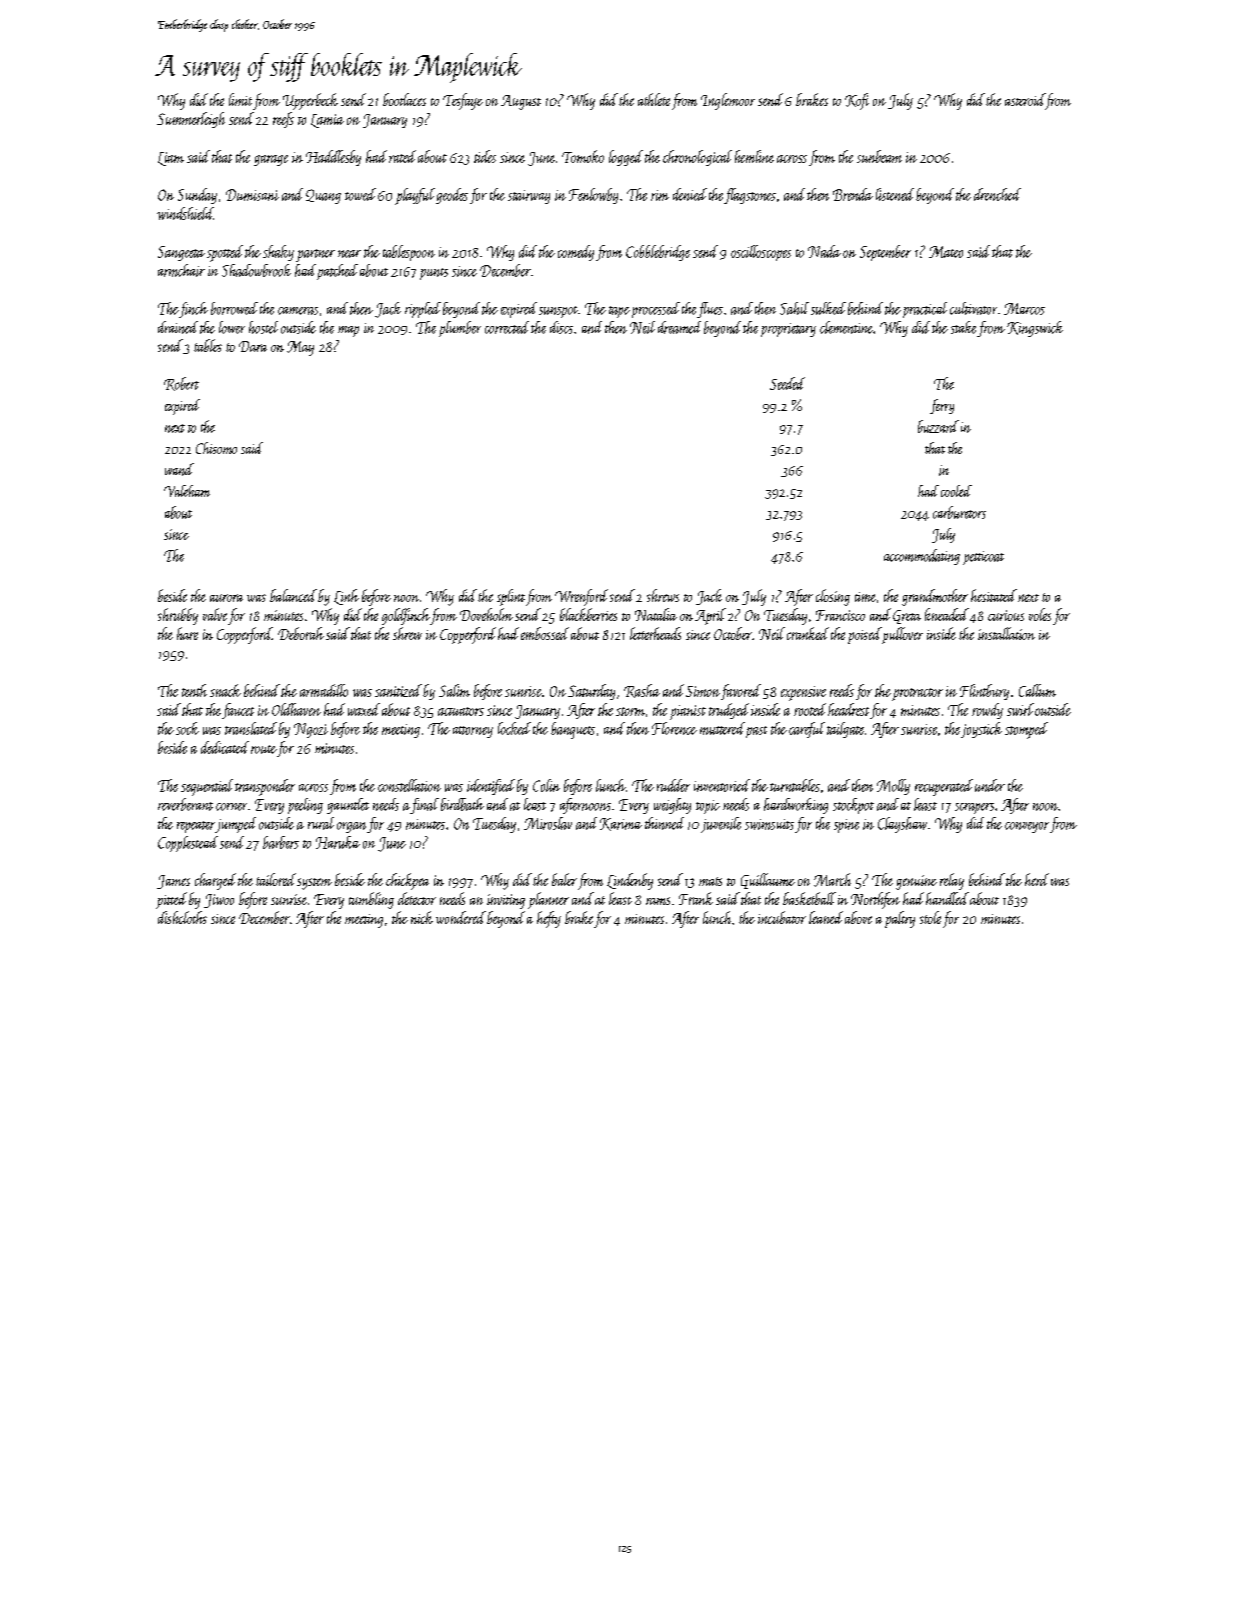 The image size is (1236, 1600). What do you see at coordinates (1040, 614) in the screenshot?
I see `voles` at bounding box center [1040, 614].
